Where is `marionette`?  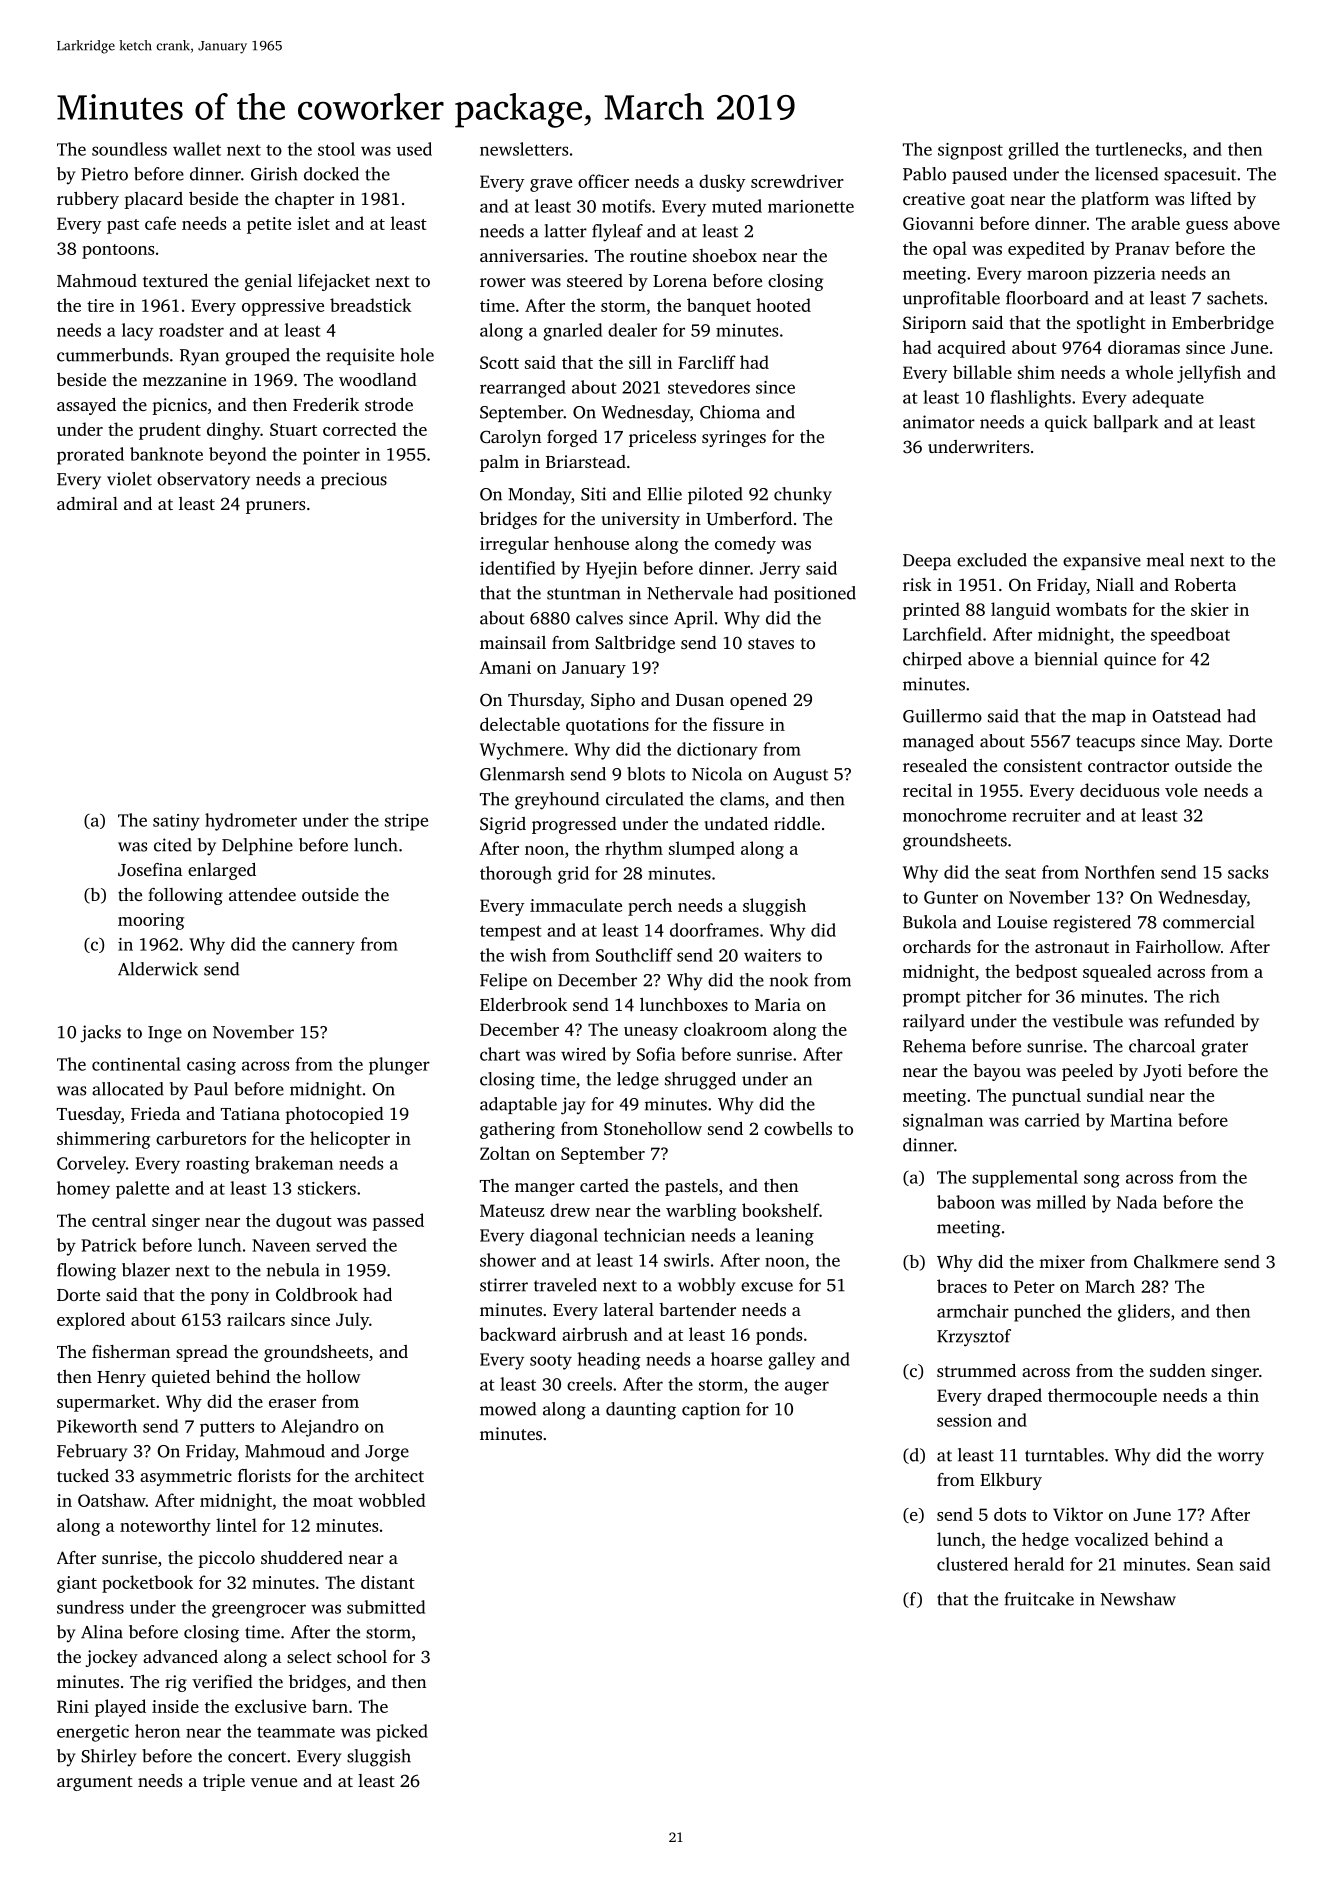 marionette is located at coordinates (811, 206).
